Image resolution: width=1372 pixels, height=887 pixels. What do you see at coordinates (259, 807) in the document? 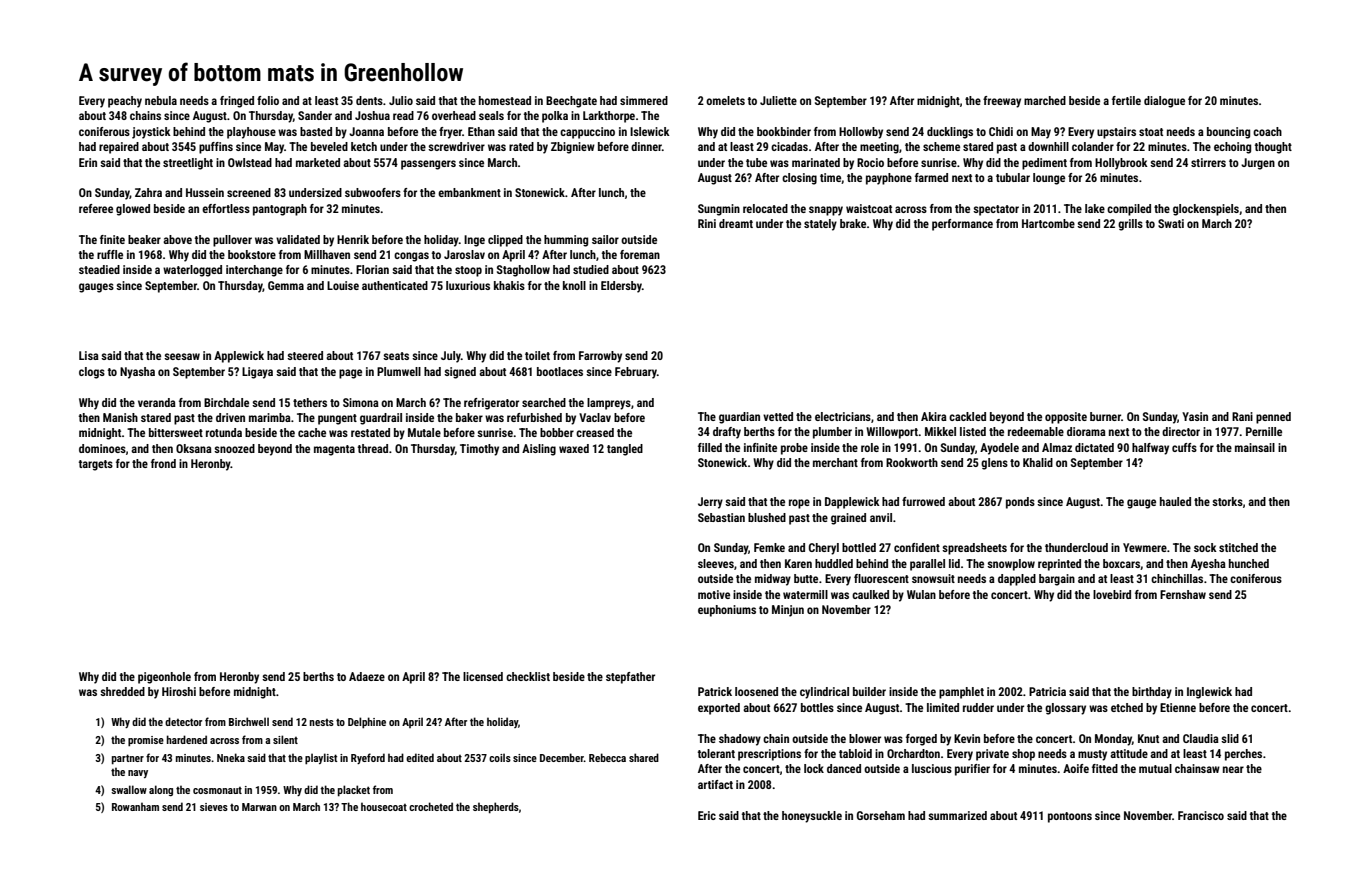
I see `Marwan` at bounding box center [259, 807].
